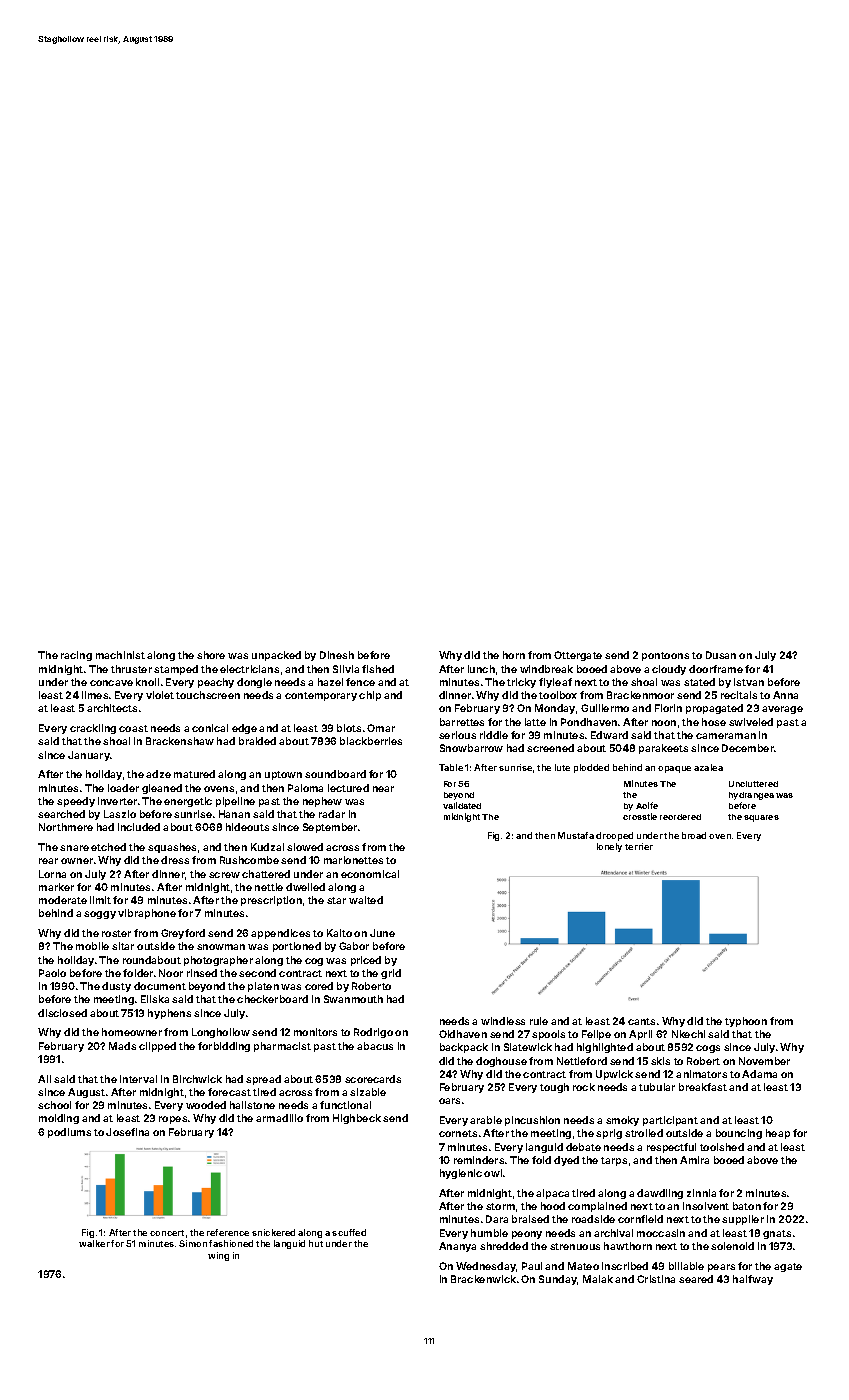 This screenshot has height=1400, width=849. What do you see at coordinates (173, 1120) in the screenshot?
I see `ropes` at bounding box center [173, 1120].
